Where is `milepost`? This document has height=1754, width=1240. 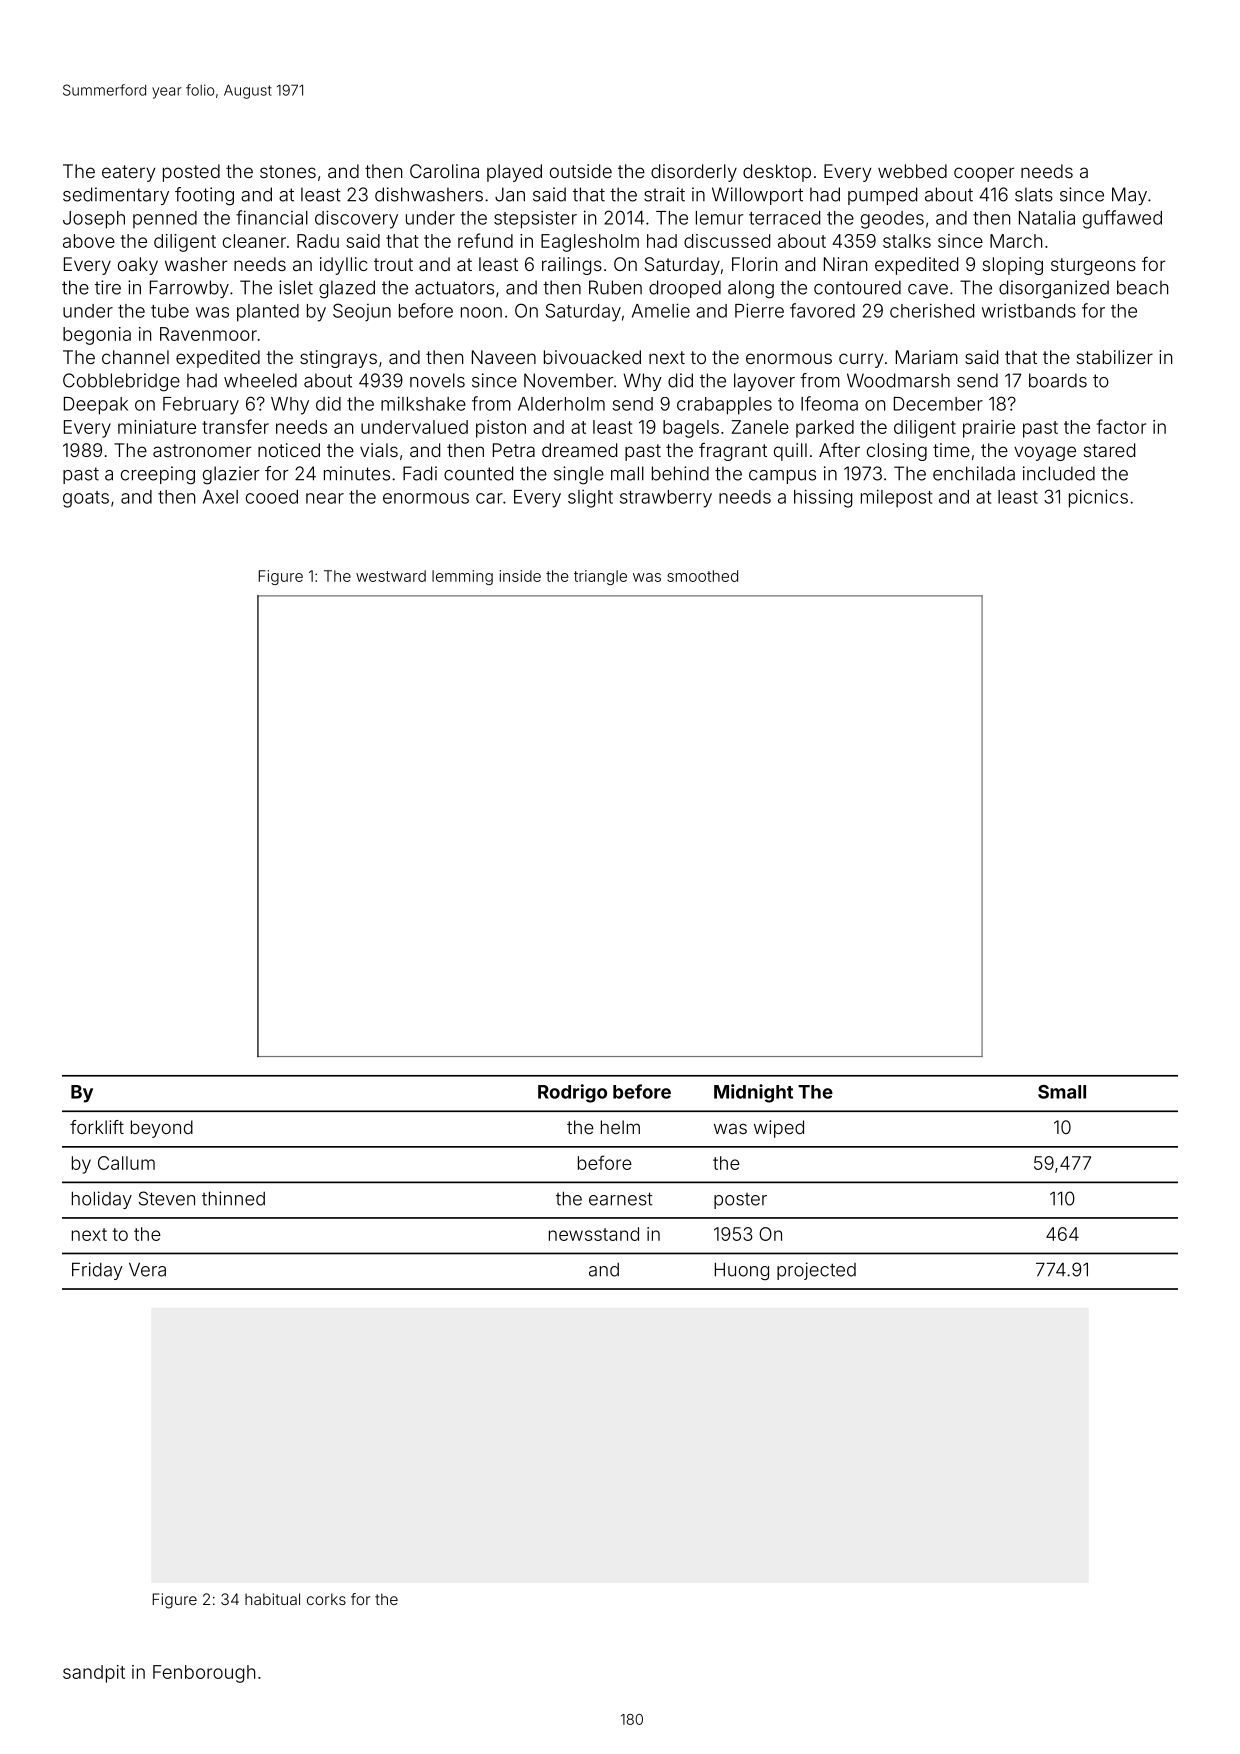 milepost is located at coordinates (896, 498).
